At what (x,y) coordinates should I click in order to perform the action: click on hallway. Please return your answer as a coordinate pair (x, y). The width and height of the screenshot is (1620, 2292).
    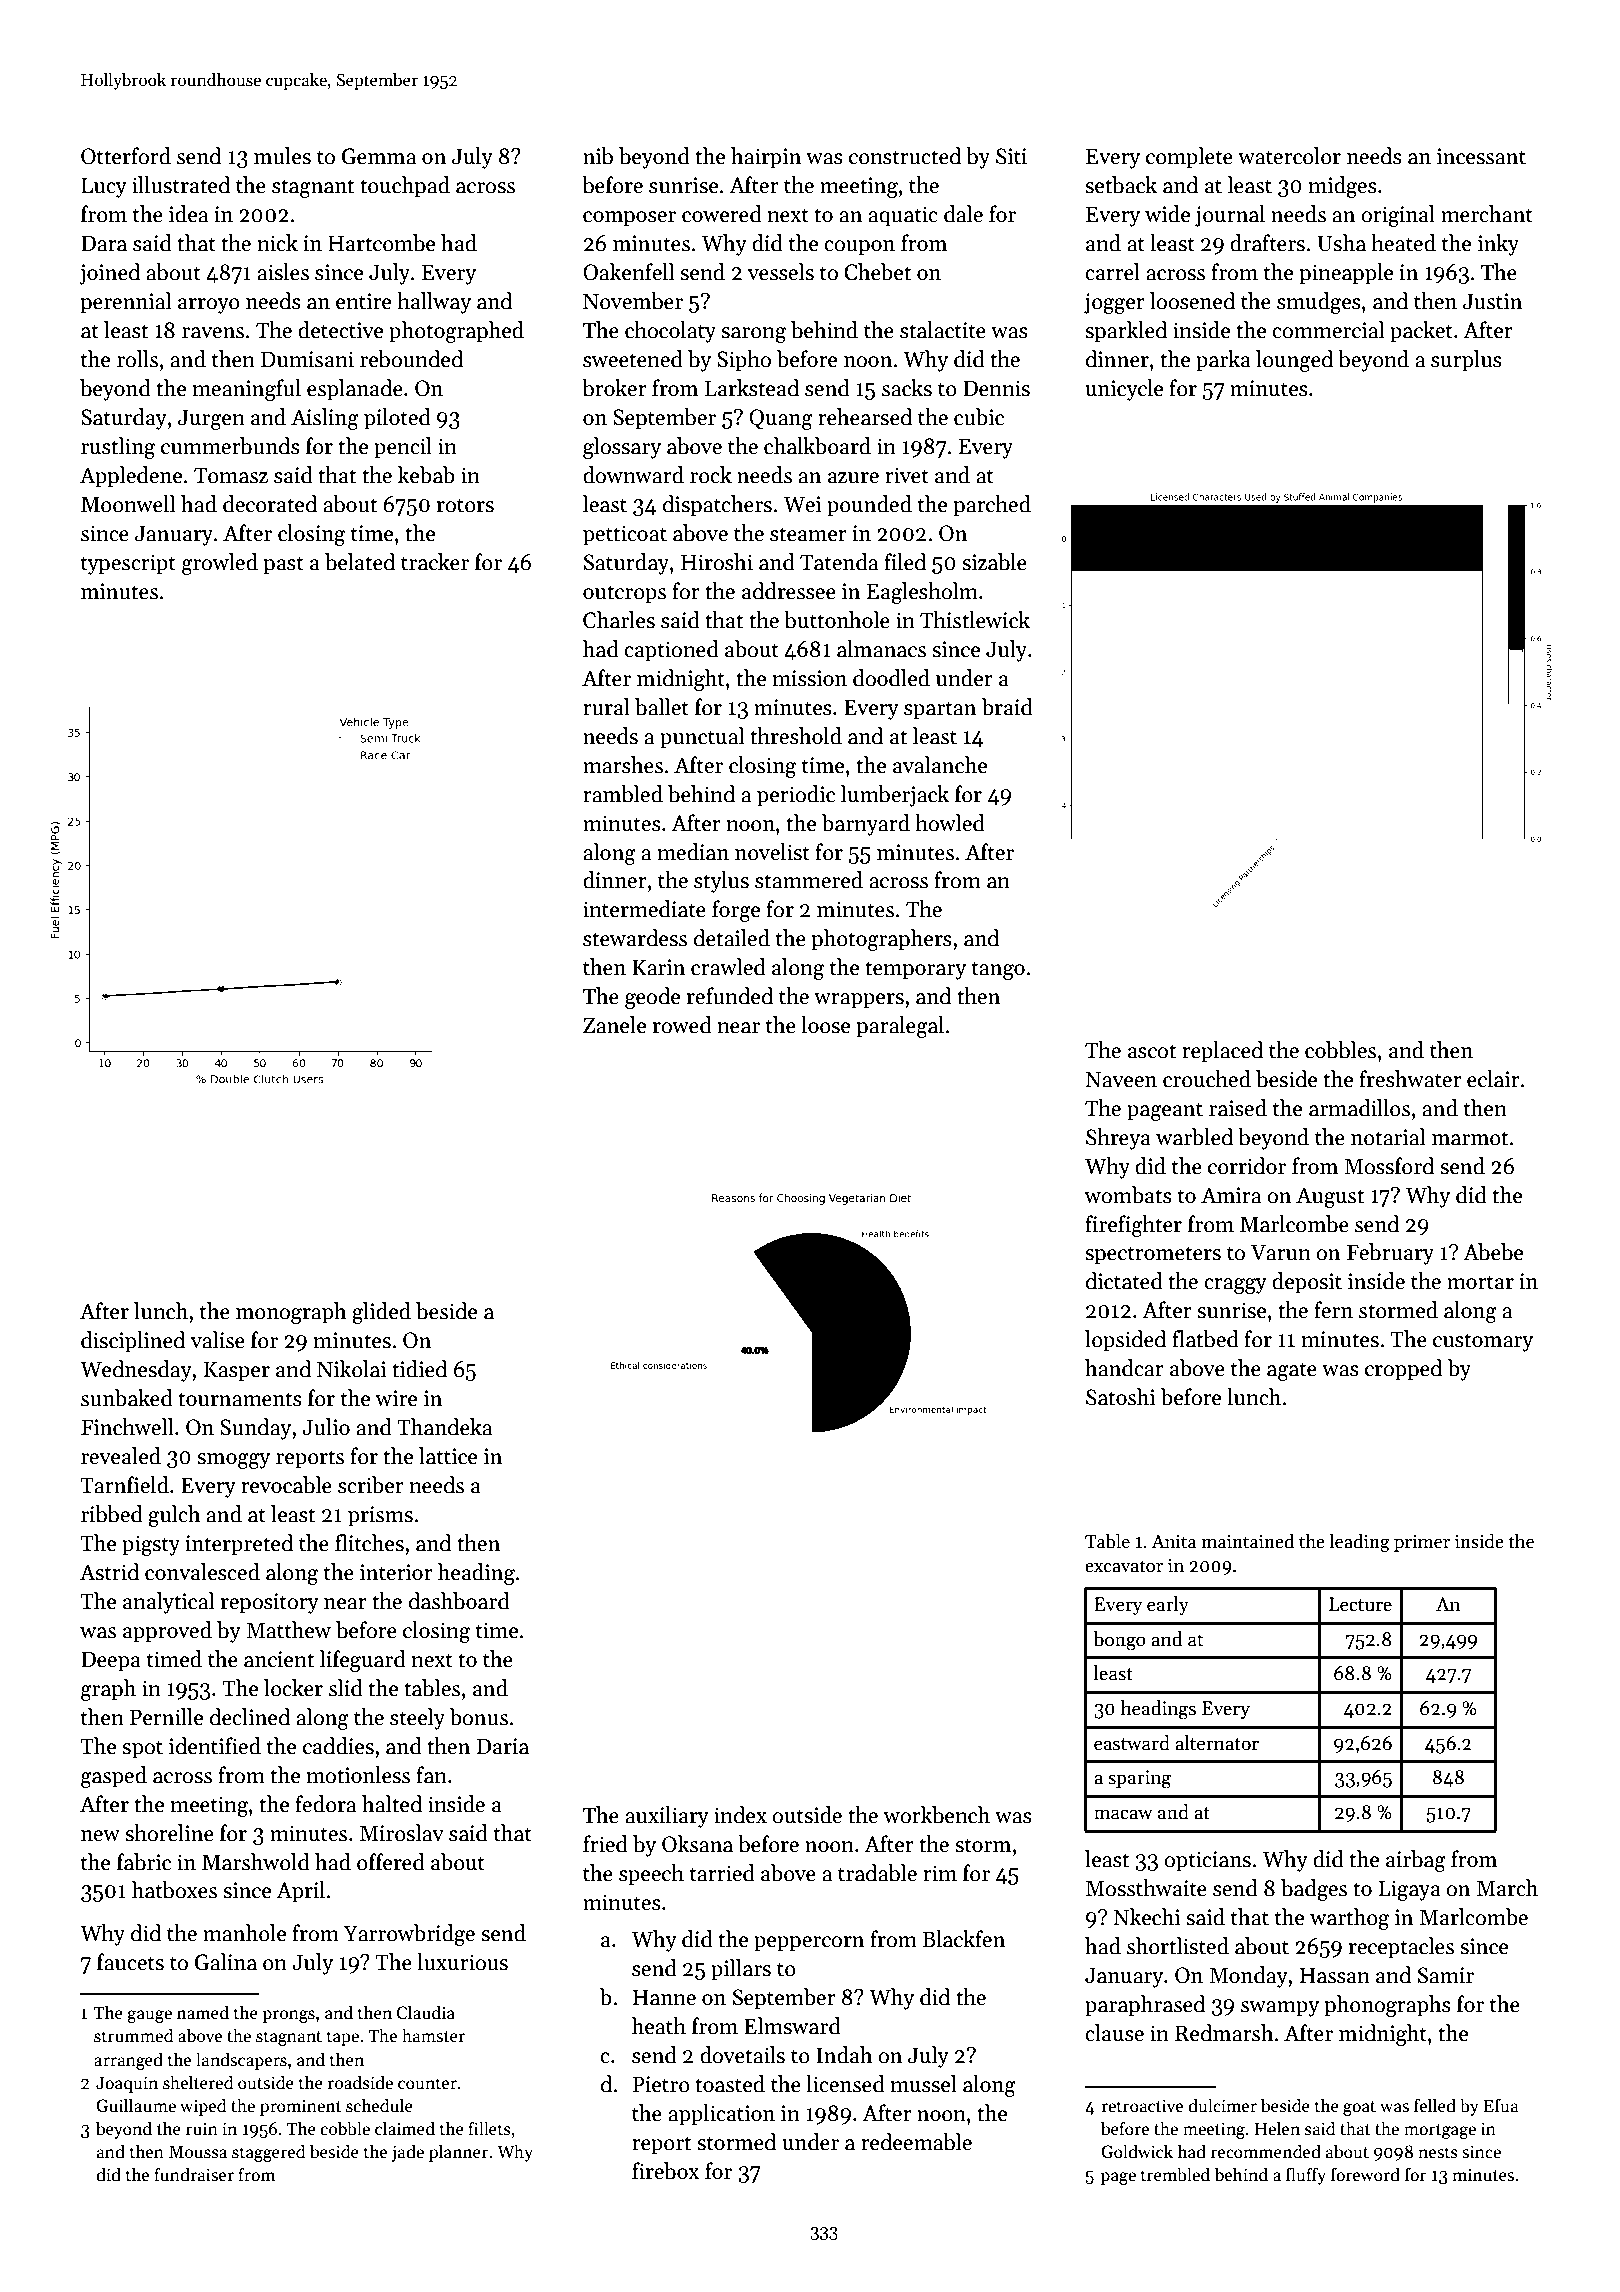
    Looking at the image, I should click on (434, 303).
